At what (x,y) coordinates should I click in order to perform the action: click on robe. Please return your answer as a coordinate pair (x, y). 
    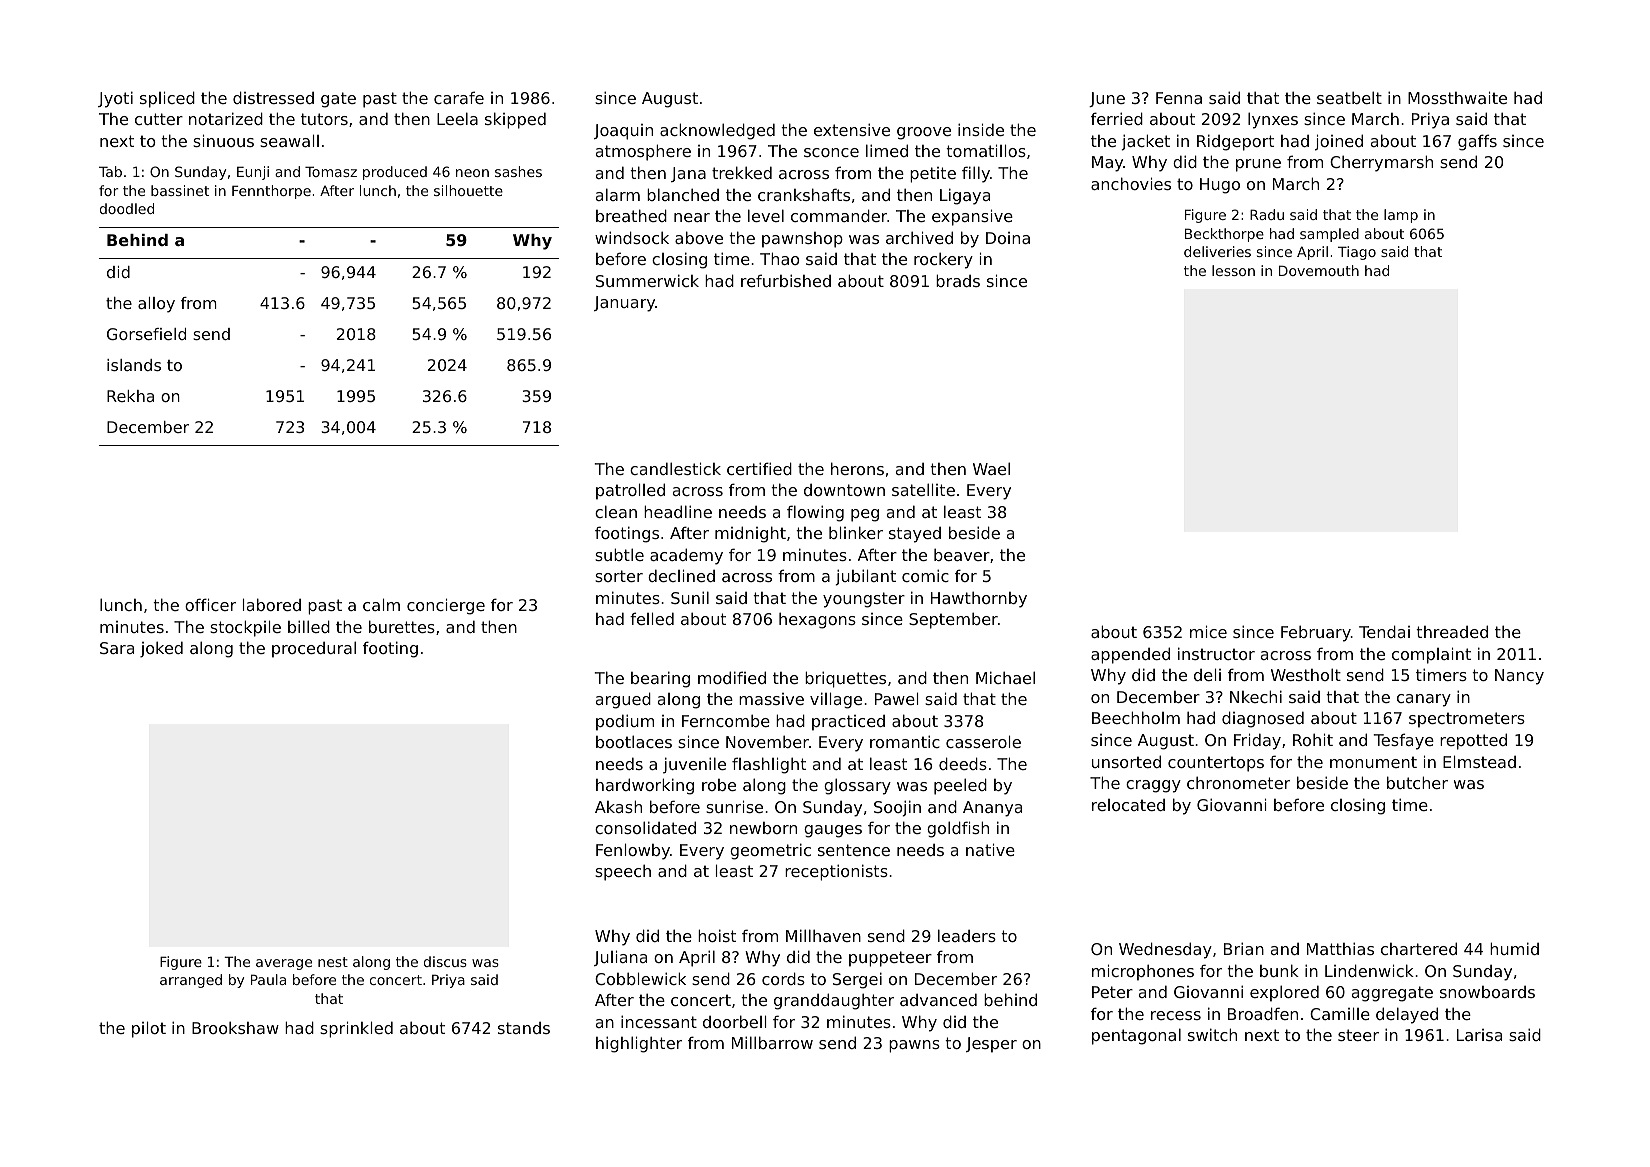
    Looking at the image, I should click on (719, 785).
